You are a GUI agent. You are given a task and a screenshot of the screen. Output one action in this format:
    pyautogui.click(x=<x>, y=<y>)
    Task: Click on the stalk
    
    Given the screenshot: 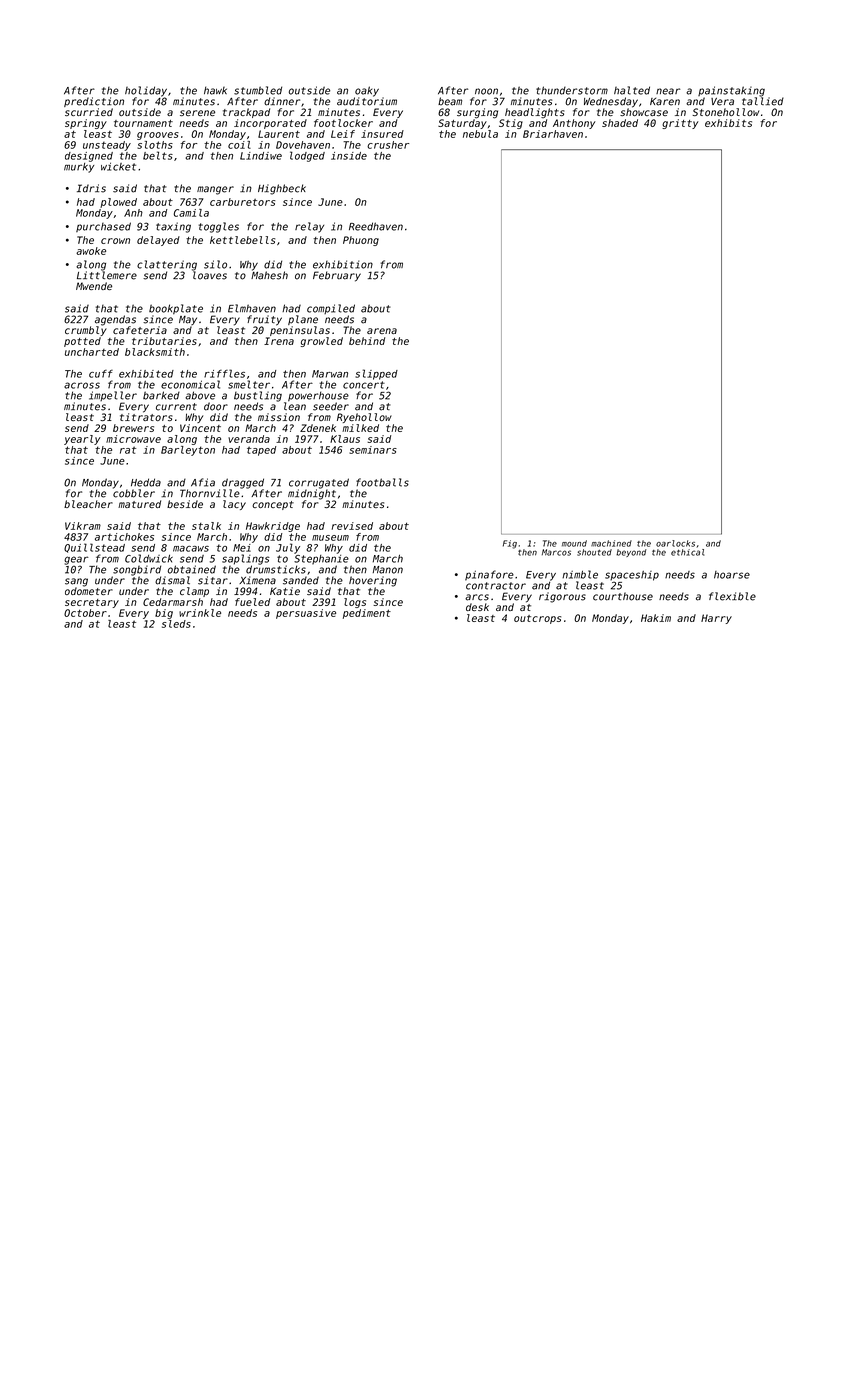 What is the action you would take?
    pyautogui.click(x=206, y=526)
